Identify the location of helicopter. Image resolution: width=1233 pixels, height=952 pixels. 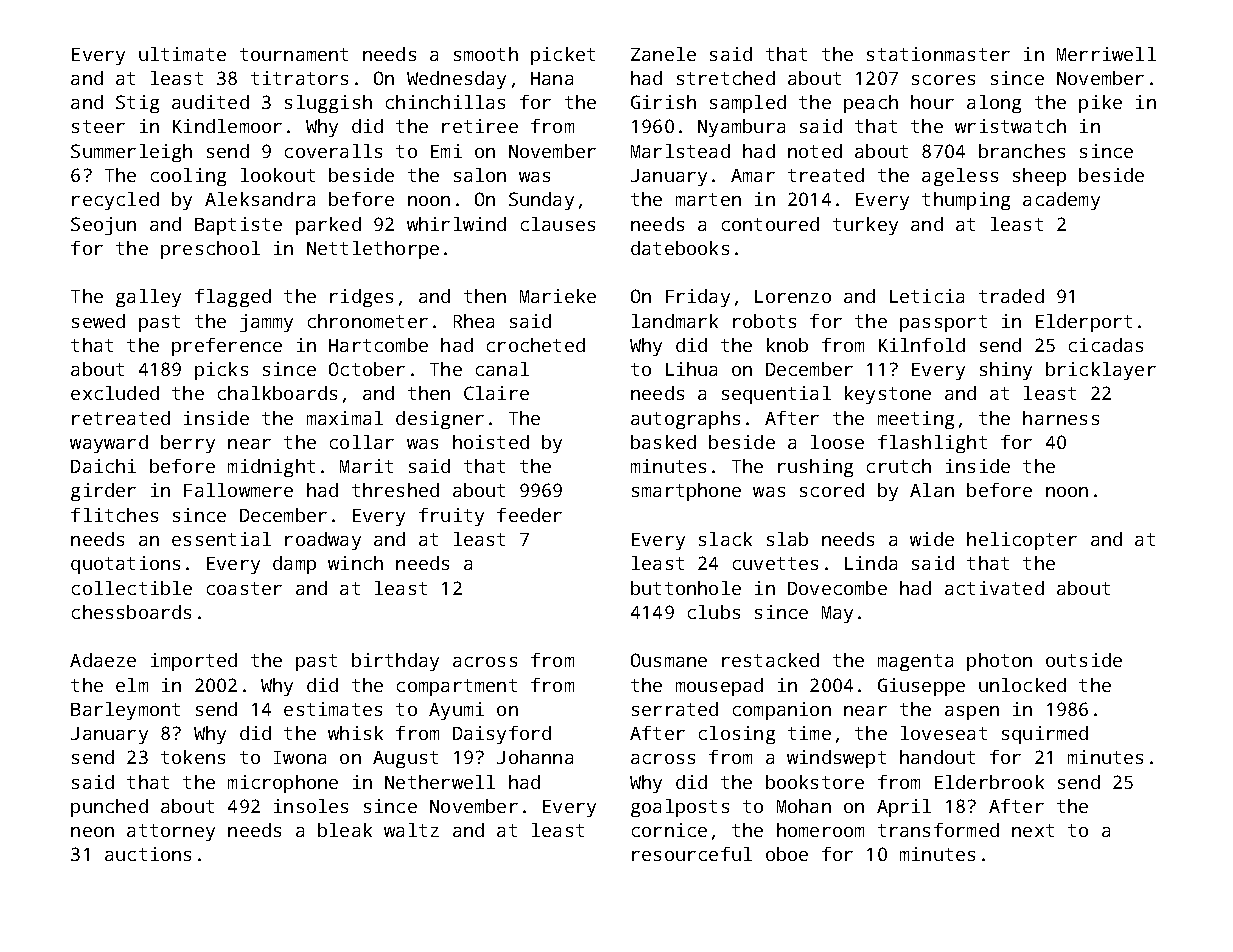
(1022, 541).
